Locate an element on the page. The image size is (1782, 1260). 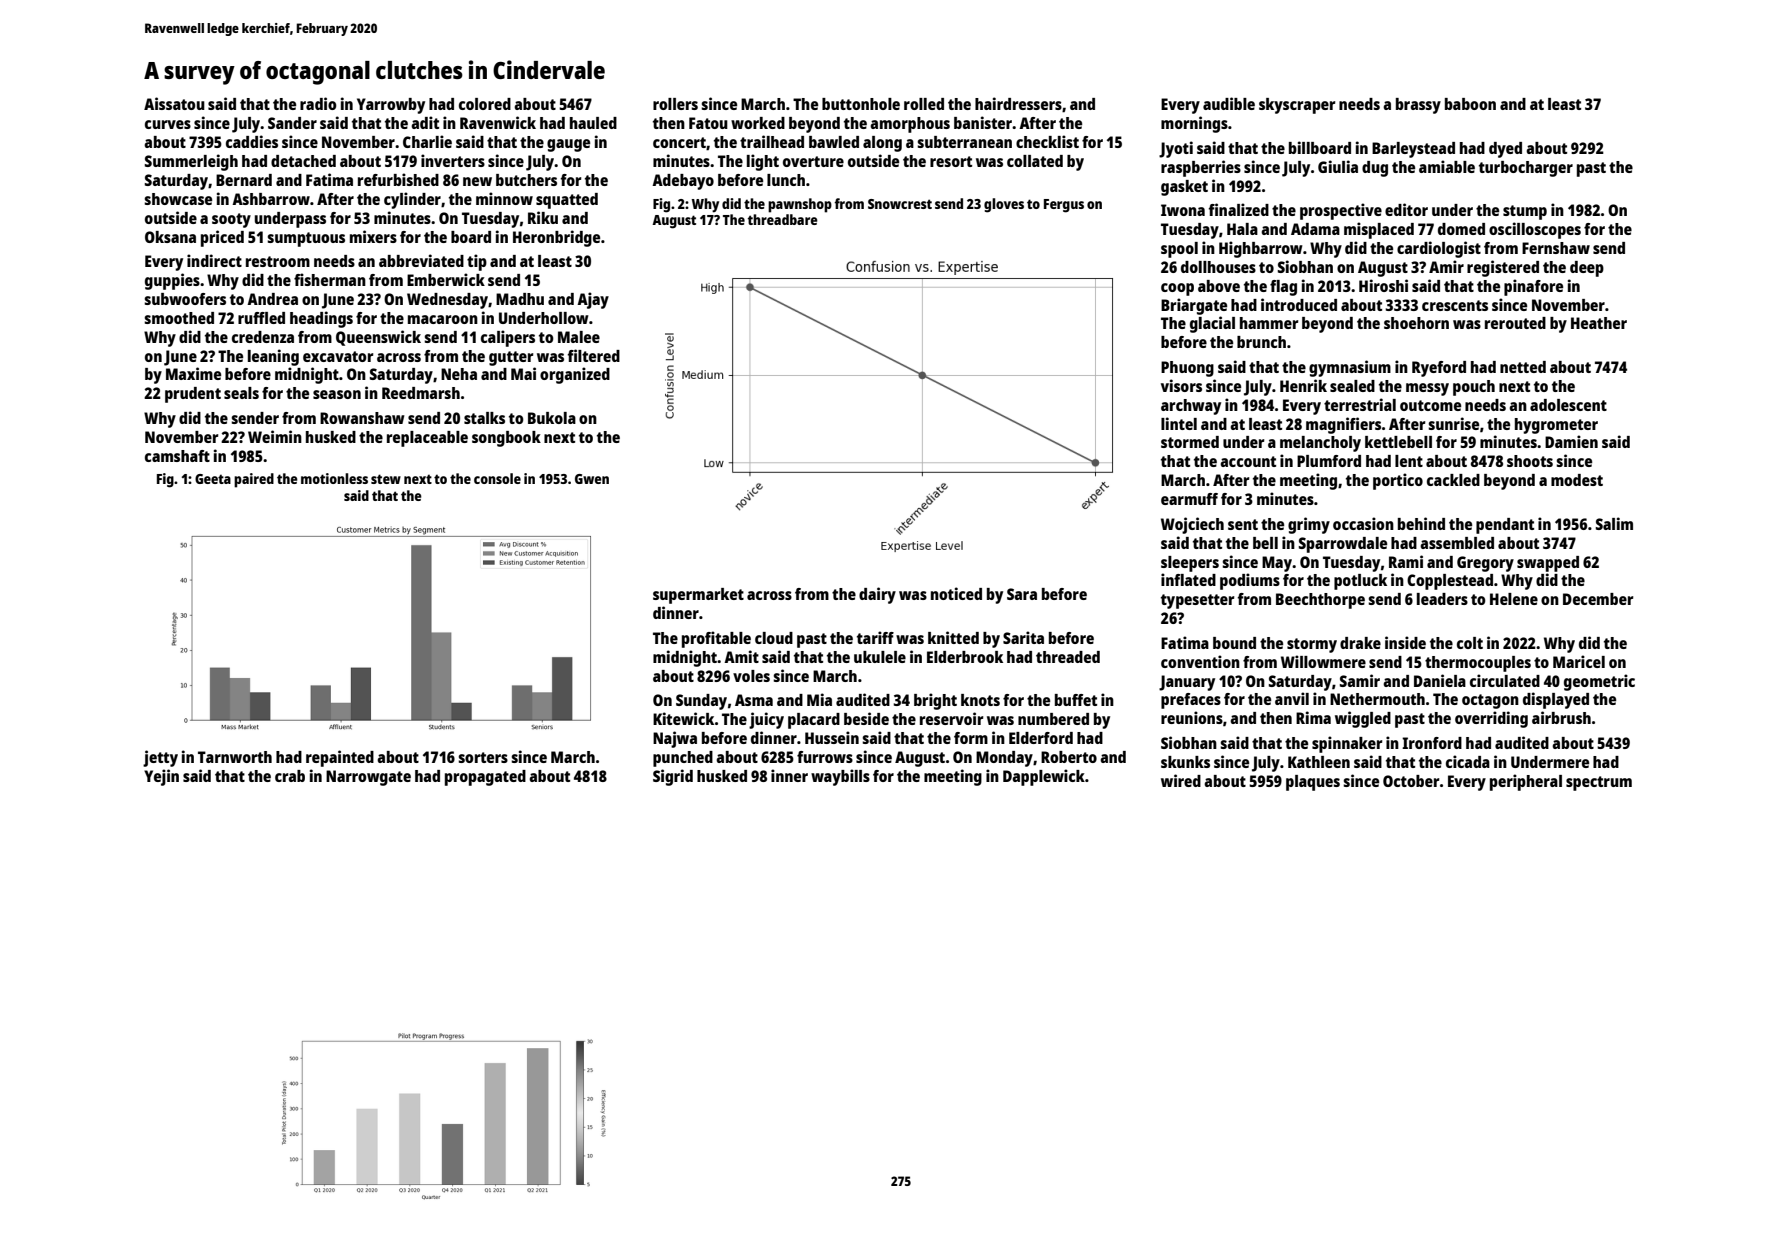
waybills is located at coordinates (840, 777).
